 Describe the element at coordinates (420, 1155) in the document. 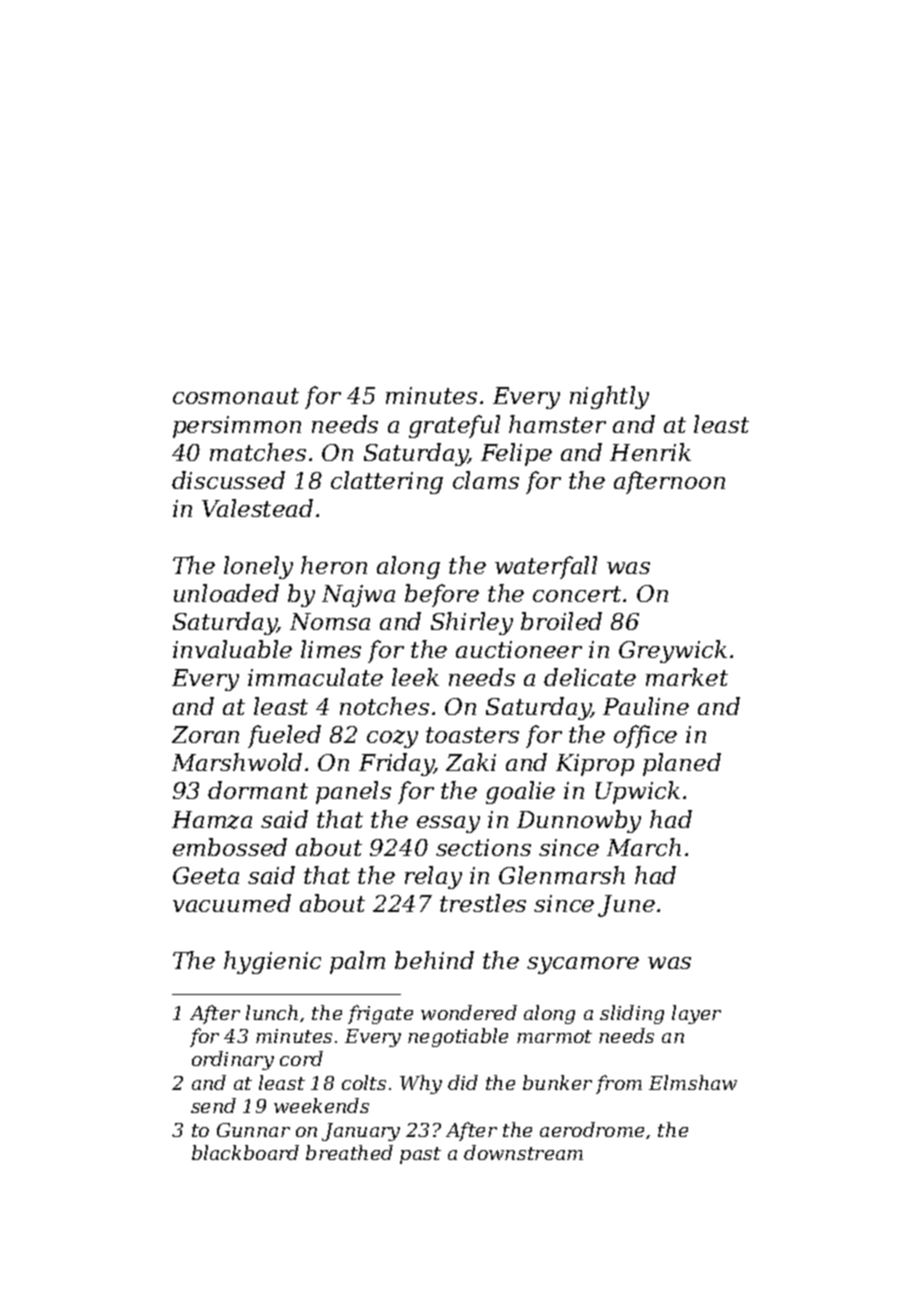

I see `past` at that location.
